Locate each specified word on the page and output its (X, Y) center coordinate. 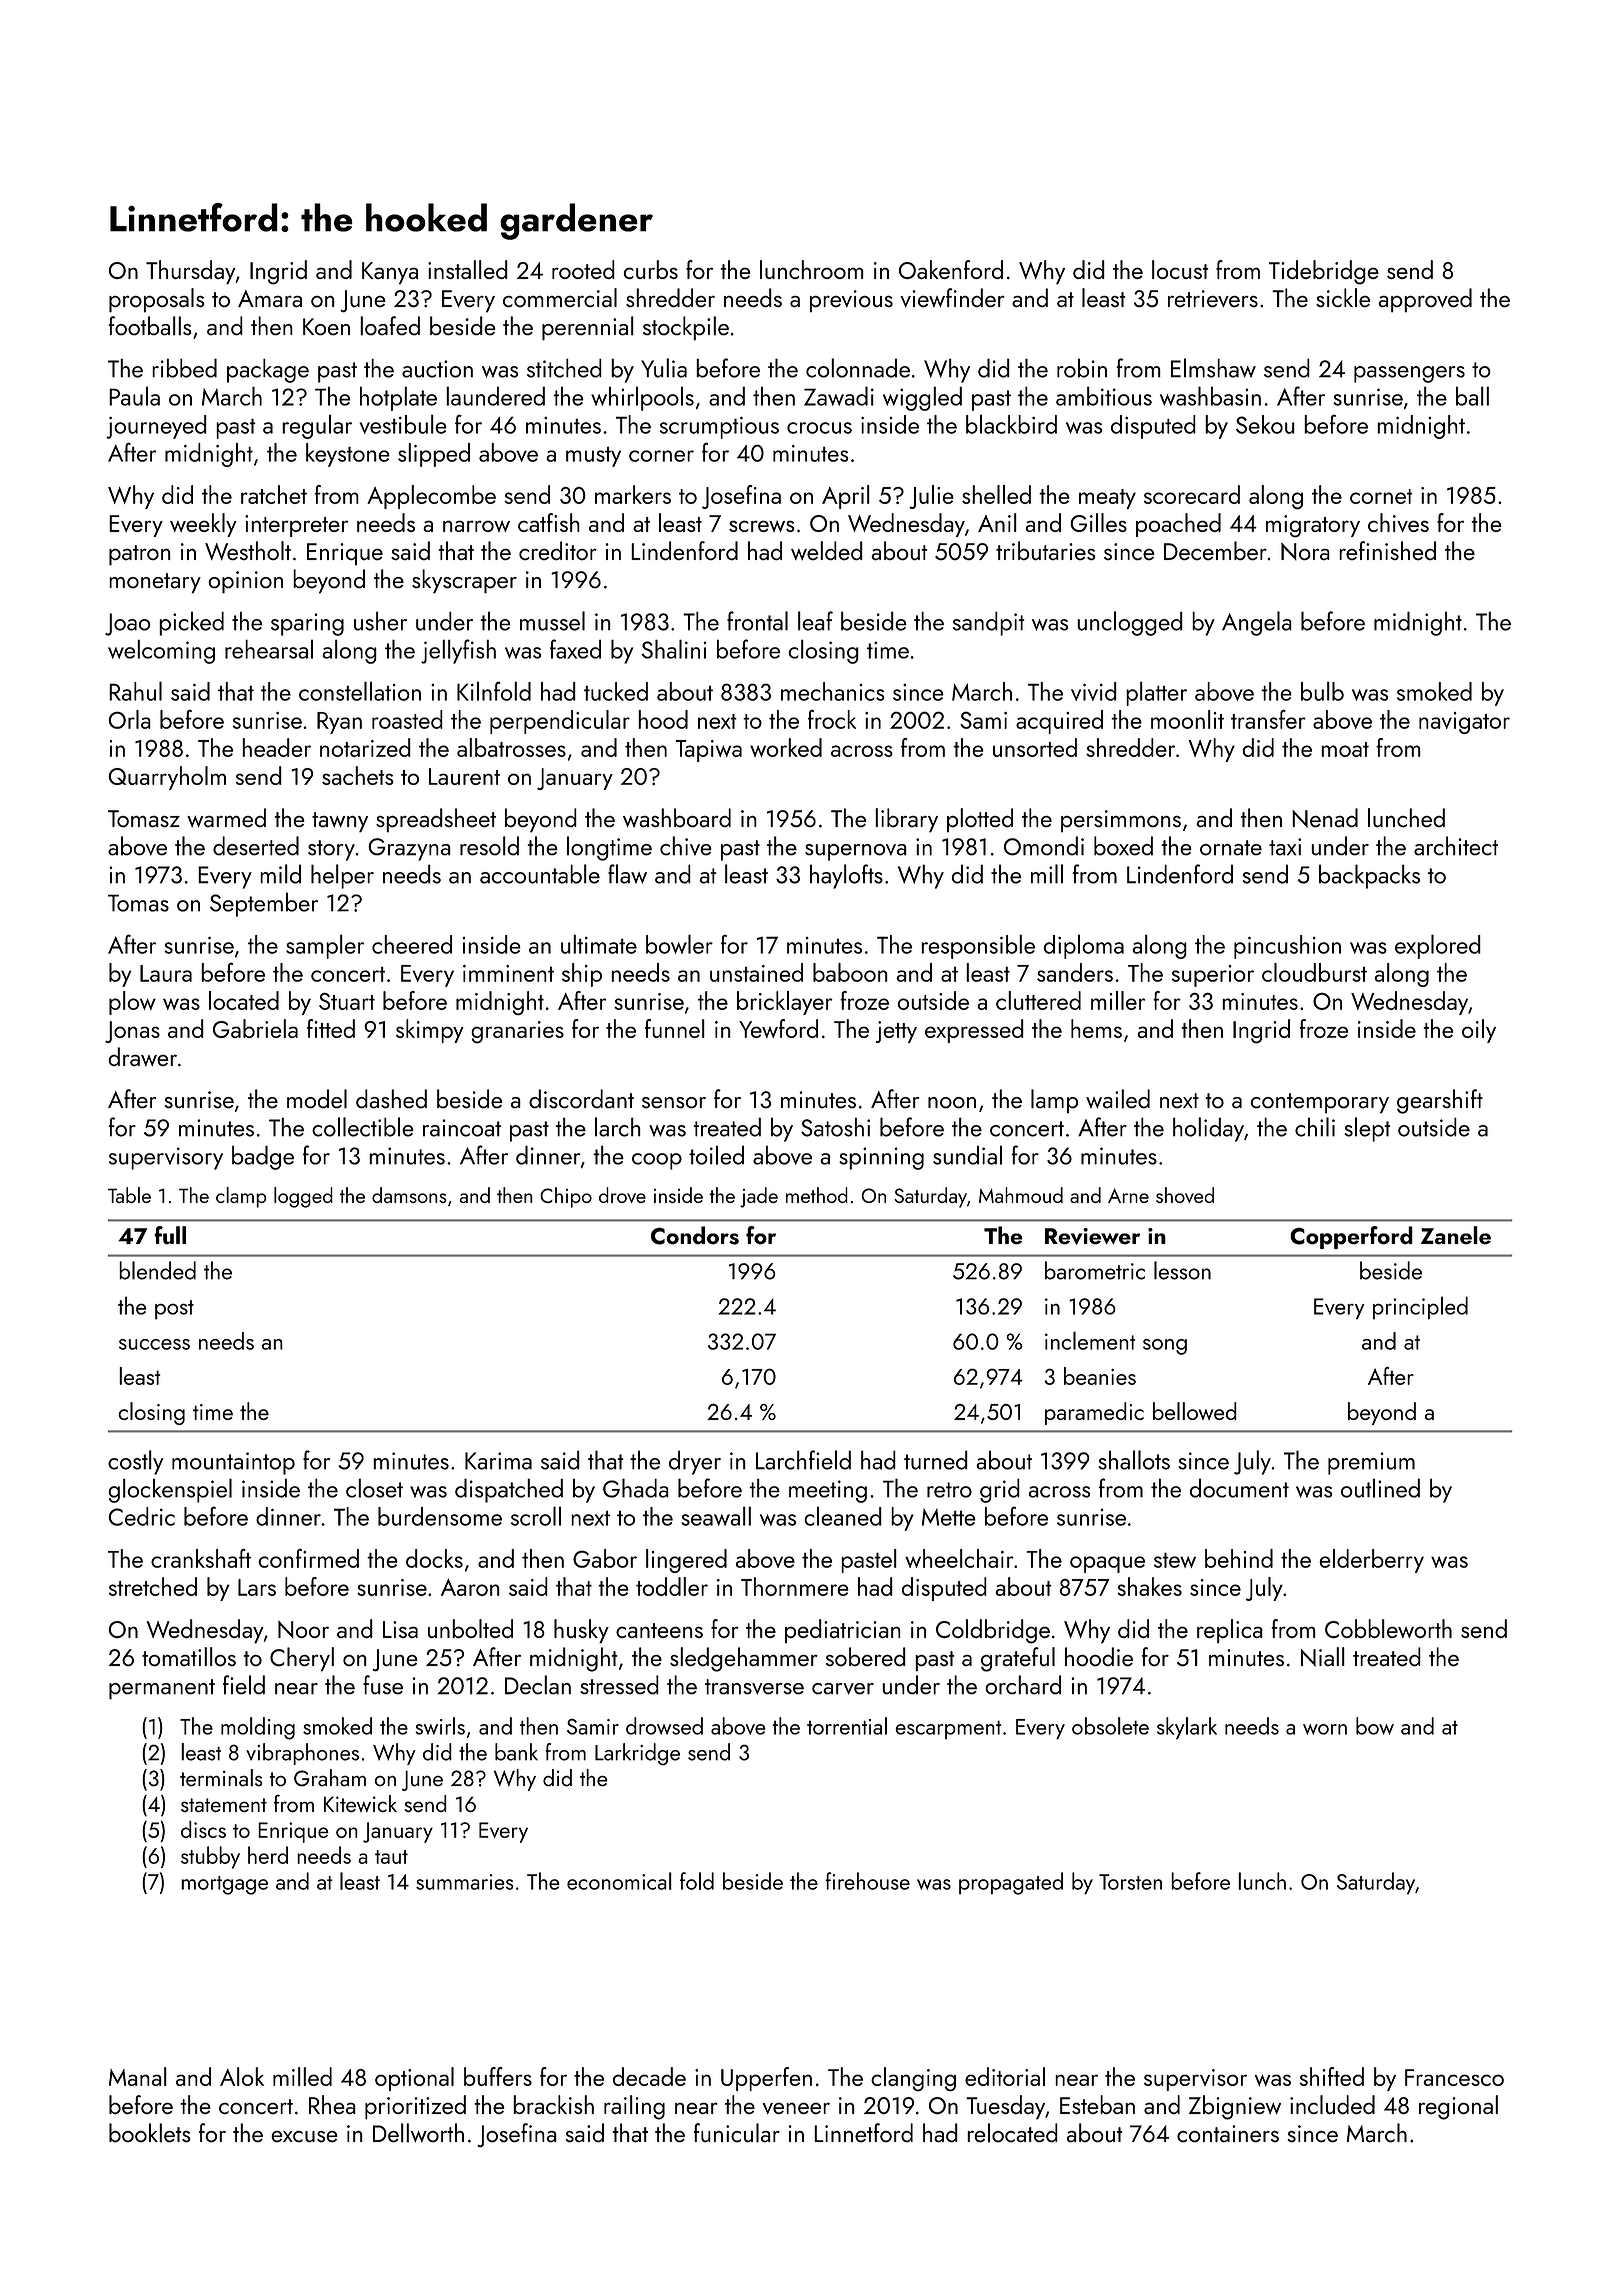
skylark (1187, 1728)
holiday (1208, 1129)
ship (582, 975)
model (317, 1099)
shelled (996, 494)
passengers (1409, 374)
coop (657, 1161)
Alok (242, 2076)
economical (619, 1881)
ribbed (184, 368)
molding (258, 1728)
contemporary (1319, 1103)
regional (1458, 2107)
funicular (737, 2133)
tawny (340, 822)
